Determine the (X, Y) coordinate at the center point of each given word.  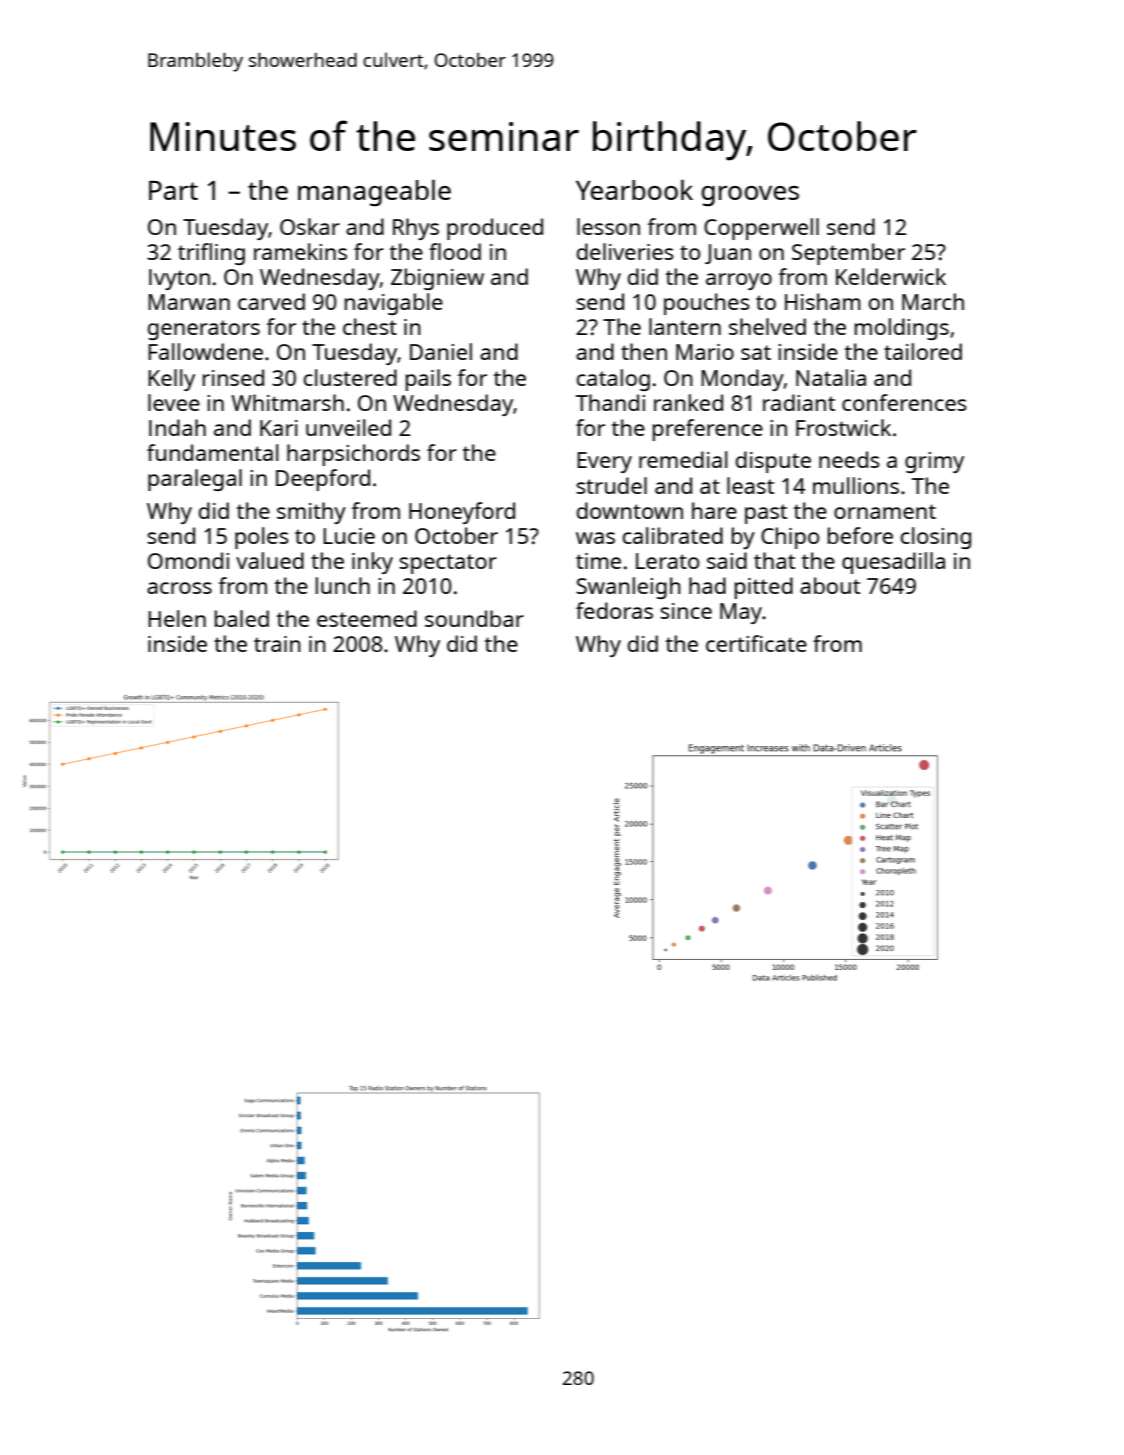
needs (849, 459)
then (644, 351)
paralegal (195, 480)
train (277, 644)
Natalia (831, 377)
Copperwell (761, 229)
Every (604, 462)
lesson (608, 226)
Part (173, 190)
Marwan (189, 302)
